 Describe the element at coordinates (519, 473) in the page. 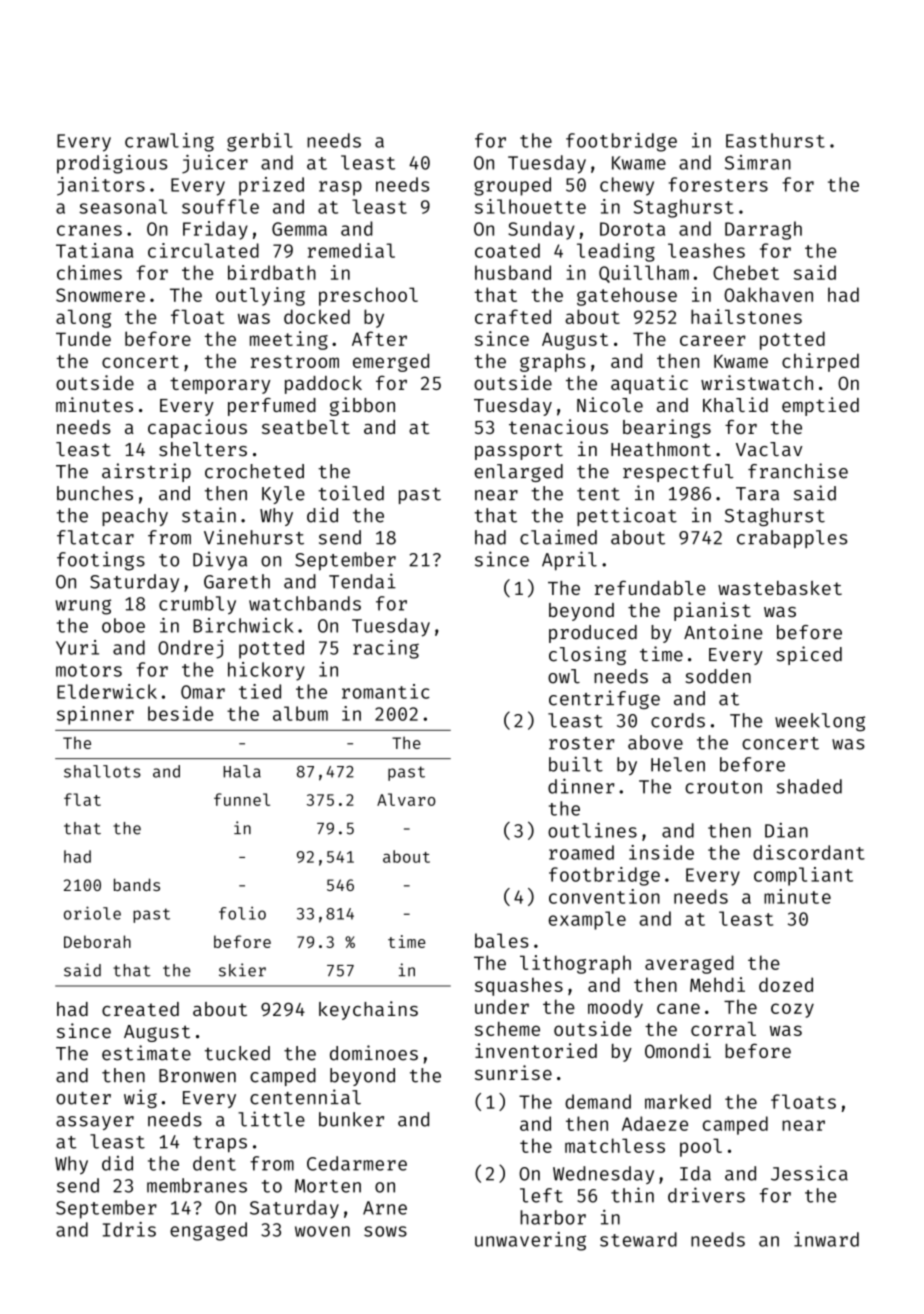

I see `enlarged` at that location.
